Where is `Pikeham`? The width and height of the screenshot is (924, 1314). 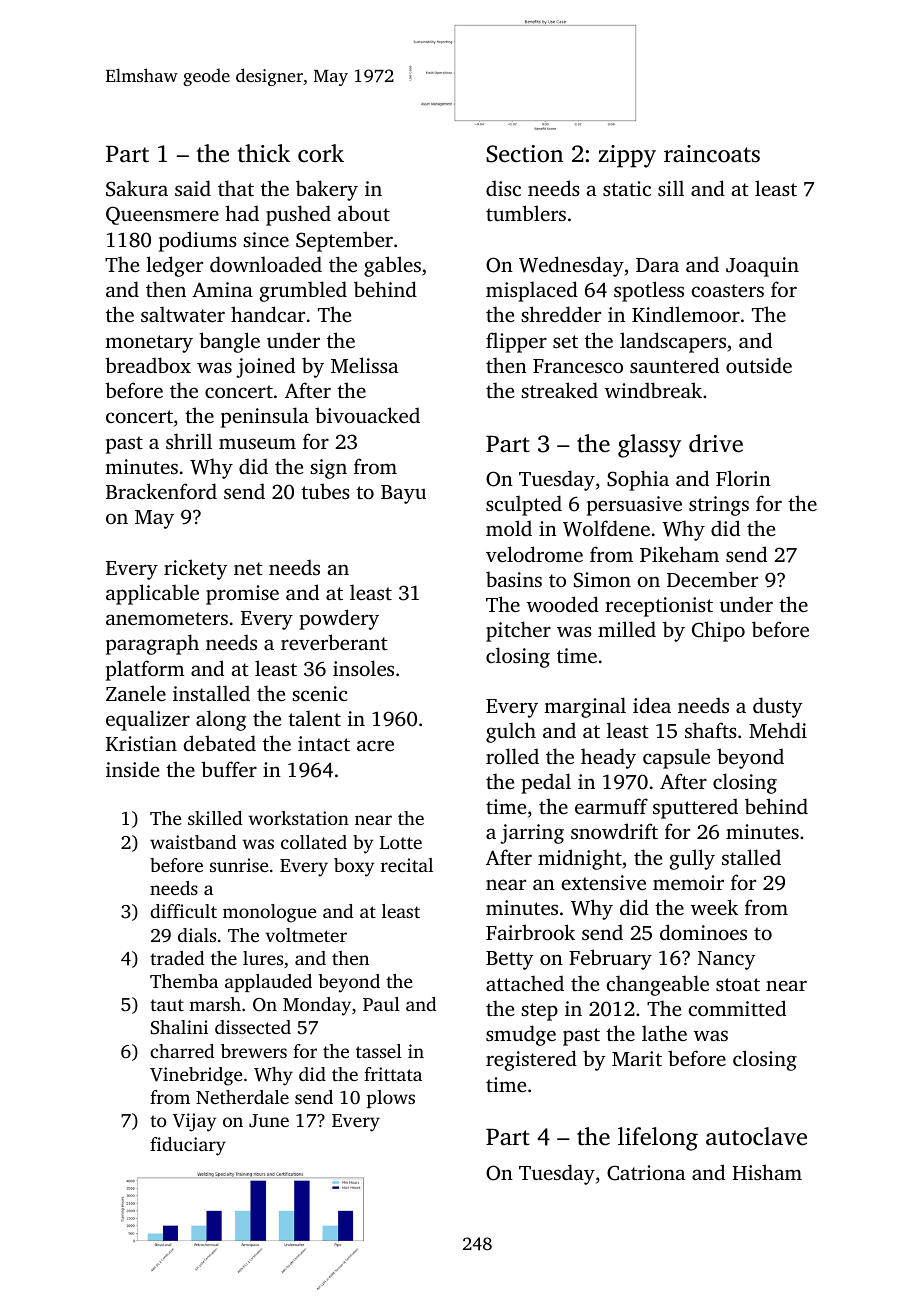
Pikeham is located at coordinates (679, 554).
